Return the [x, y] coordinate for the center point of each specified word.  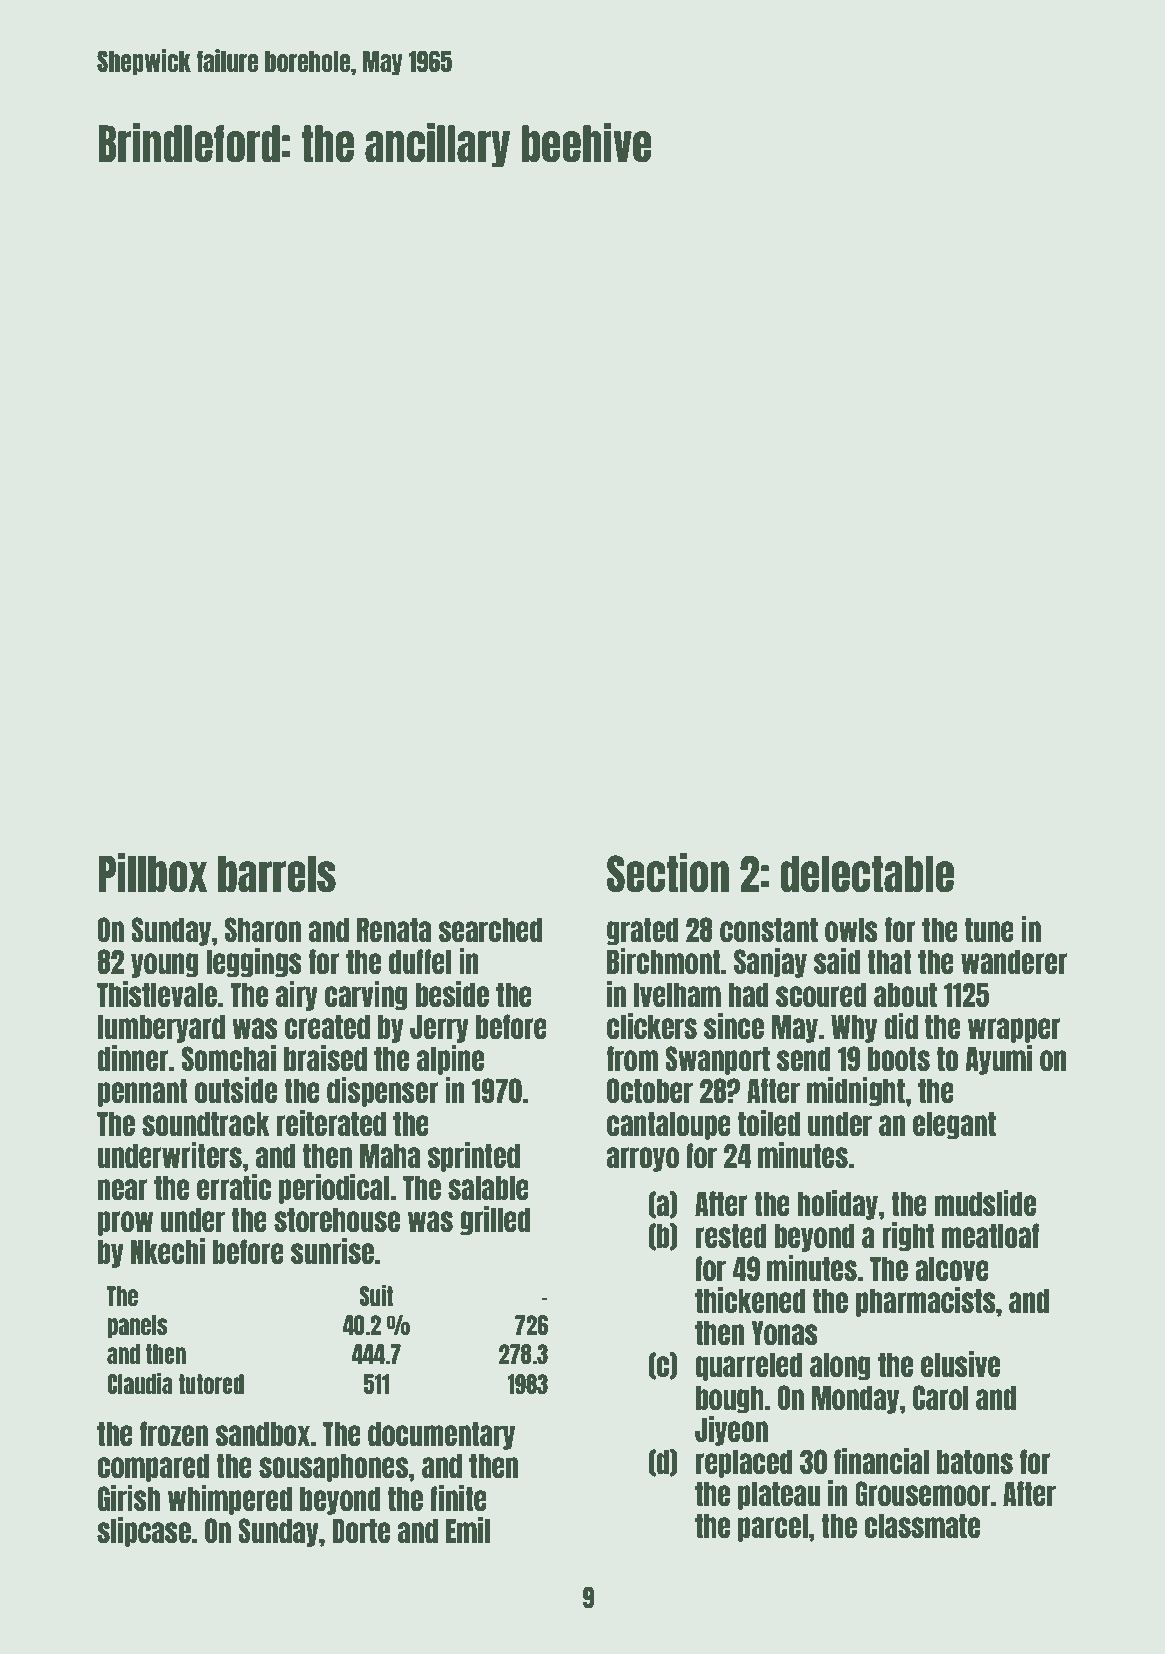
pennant [143, 1092]
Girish [129, 1498]
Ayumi [998, 1060]
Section [668, 873]
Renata [394, 929]
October [650, 1090]
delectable [867, 874]
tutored [211, 1384]
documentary [441, 1435]
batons [975, 1461]
